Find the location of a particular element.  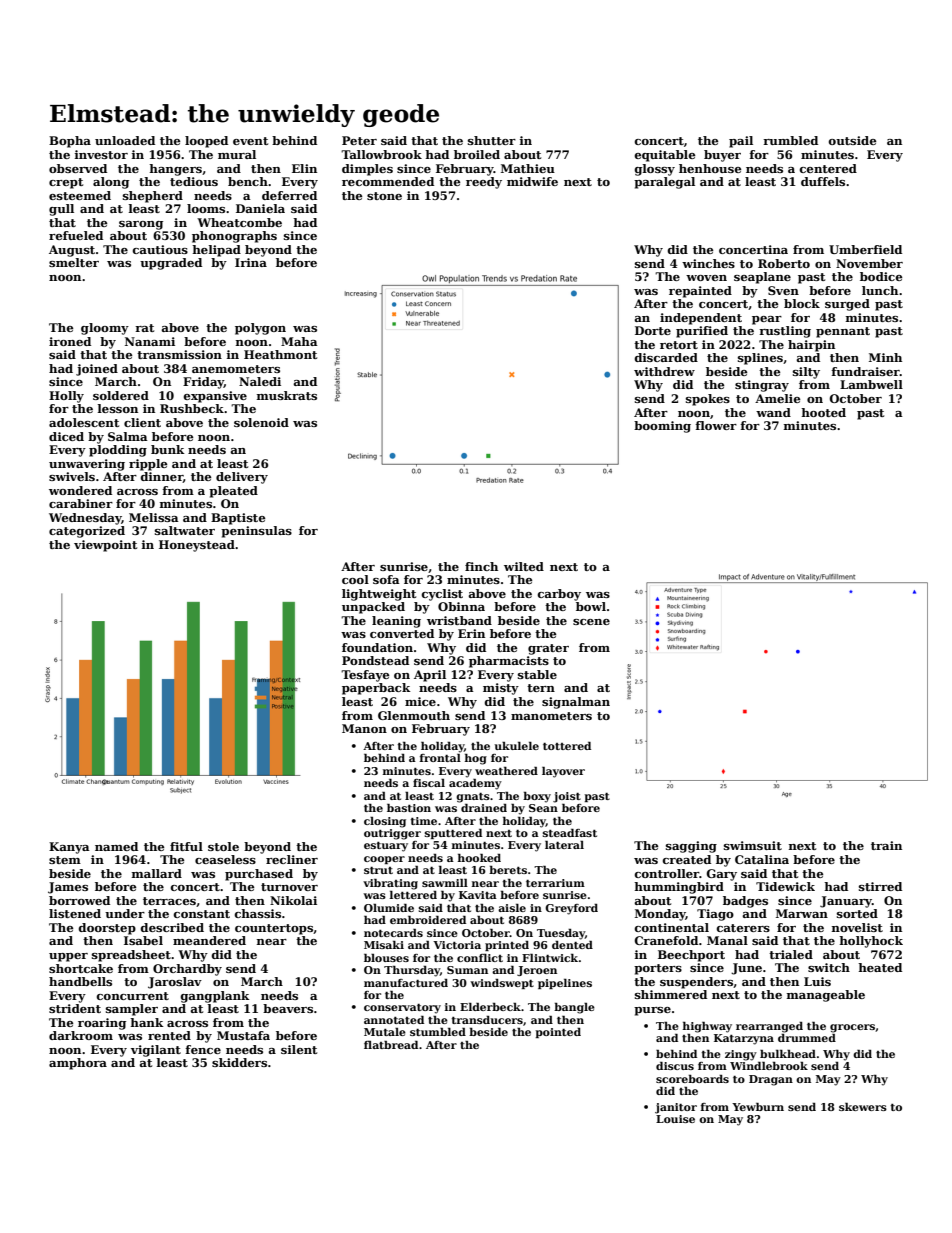

crept is located at coordinates (66, 183).
